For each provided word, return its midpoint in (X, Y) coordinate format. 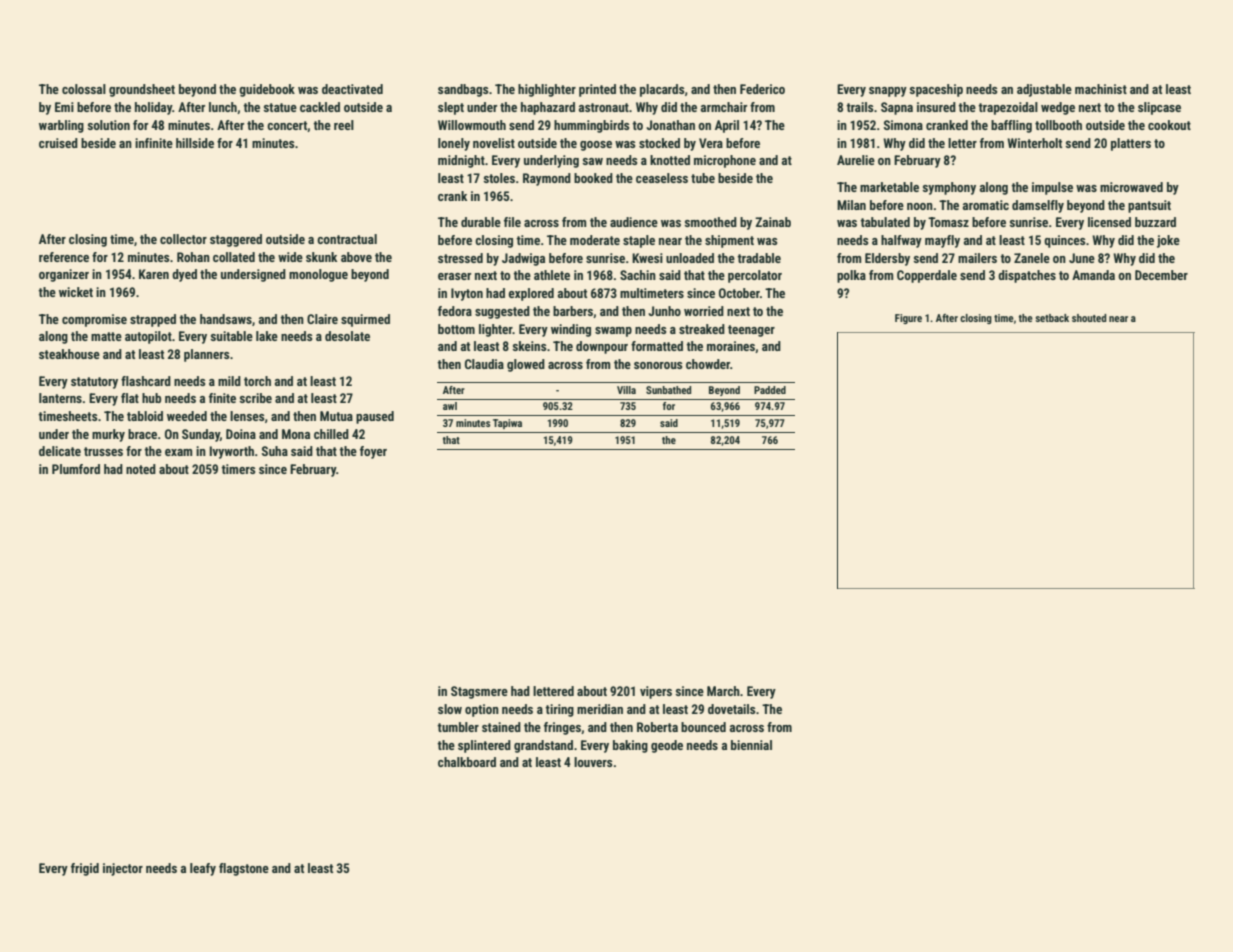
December (1161, 275)
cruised (58, 143)
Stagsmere (479, 692)
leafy (203, 869)
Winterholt (1034, 143)
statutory (94, 383)
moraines (731, 346)
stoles (499, 178)
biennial (751, 745)
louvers (593, 762)
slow (450, 709)
